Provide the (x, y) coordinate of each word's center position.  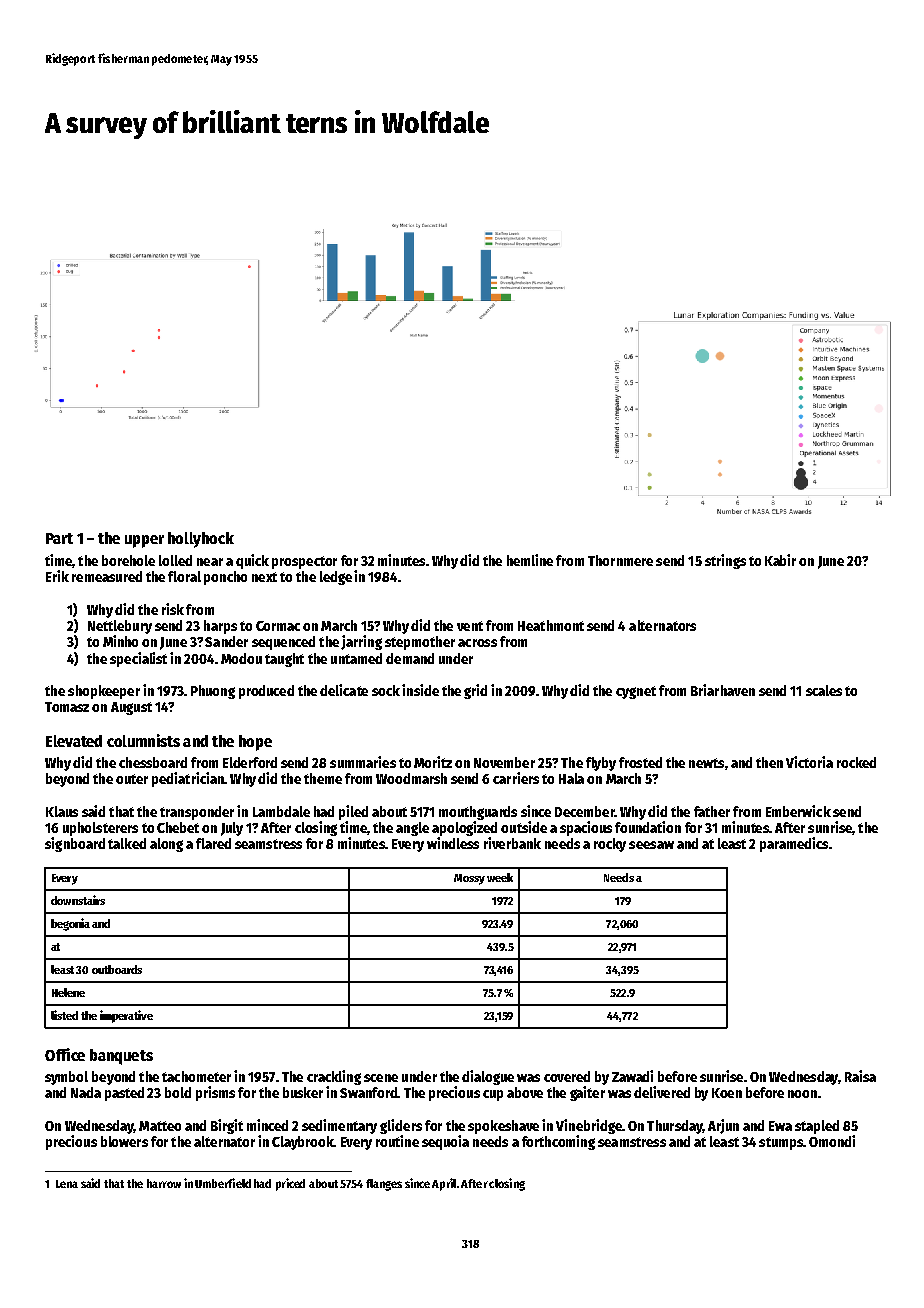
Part (59, 538)
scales (824, 690)
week (500, 877)
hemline (530, 560)
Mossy (469, 879)
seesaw (651, 845)
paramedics (794, 844)
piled (353, 812)
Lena (67, 1184)
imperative (126, 1016)
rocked (856, 762)
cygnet (636, 692)
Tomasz (67, 707)
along (166, 845)
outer (132, 779)
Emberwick (798, 811)
